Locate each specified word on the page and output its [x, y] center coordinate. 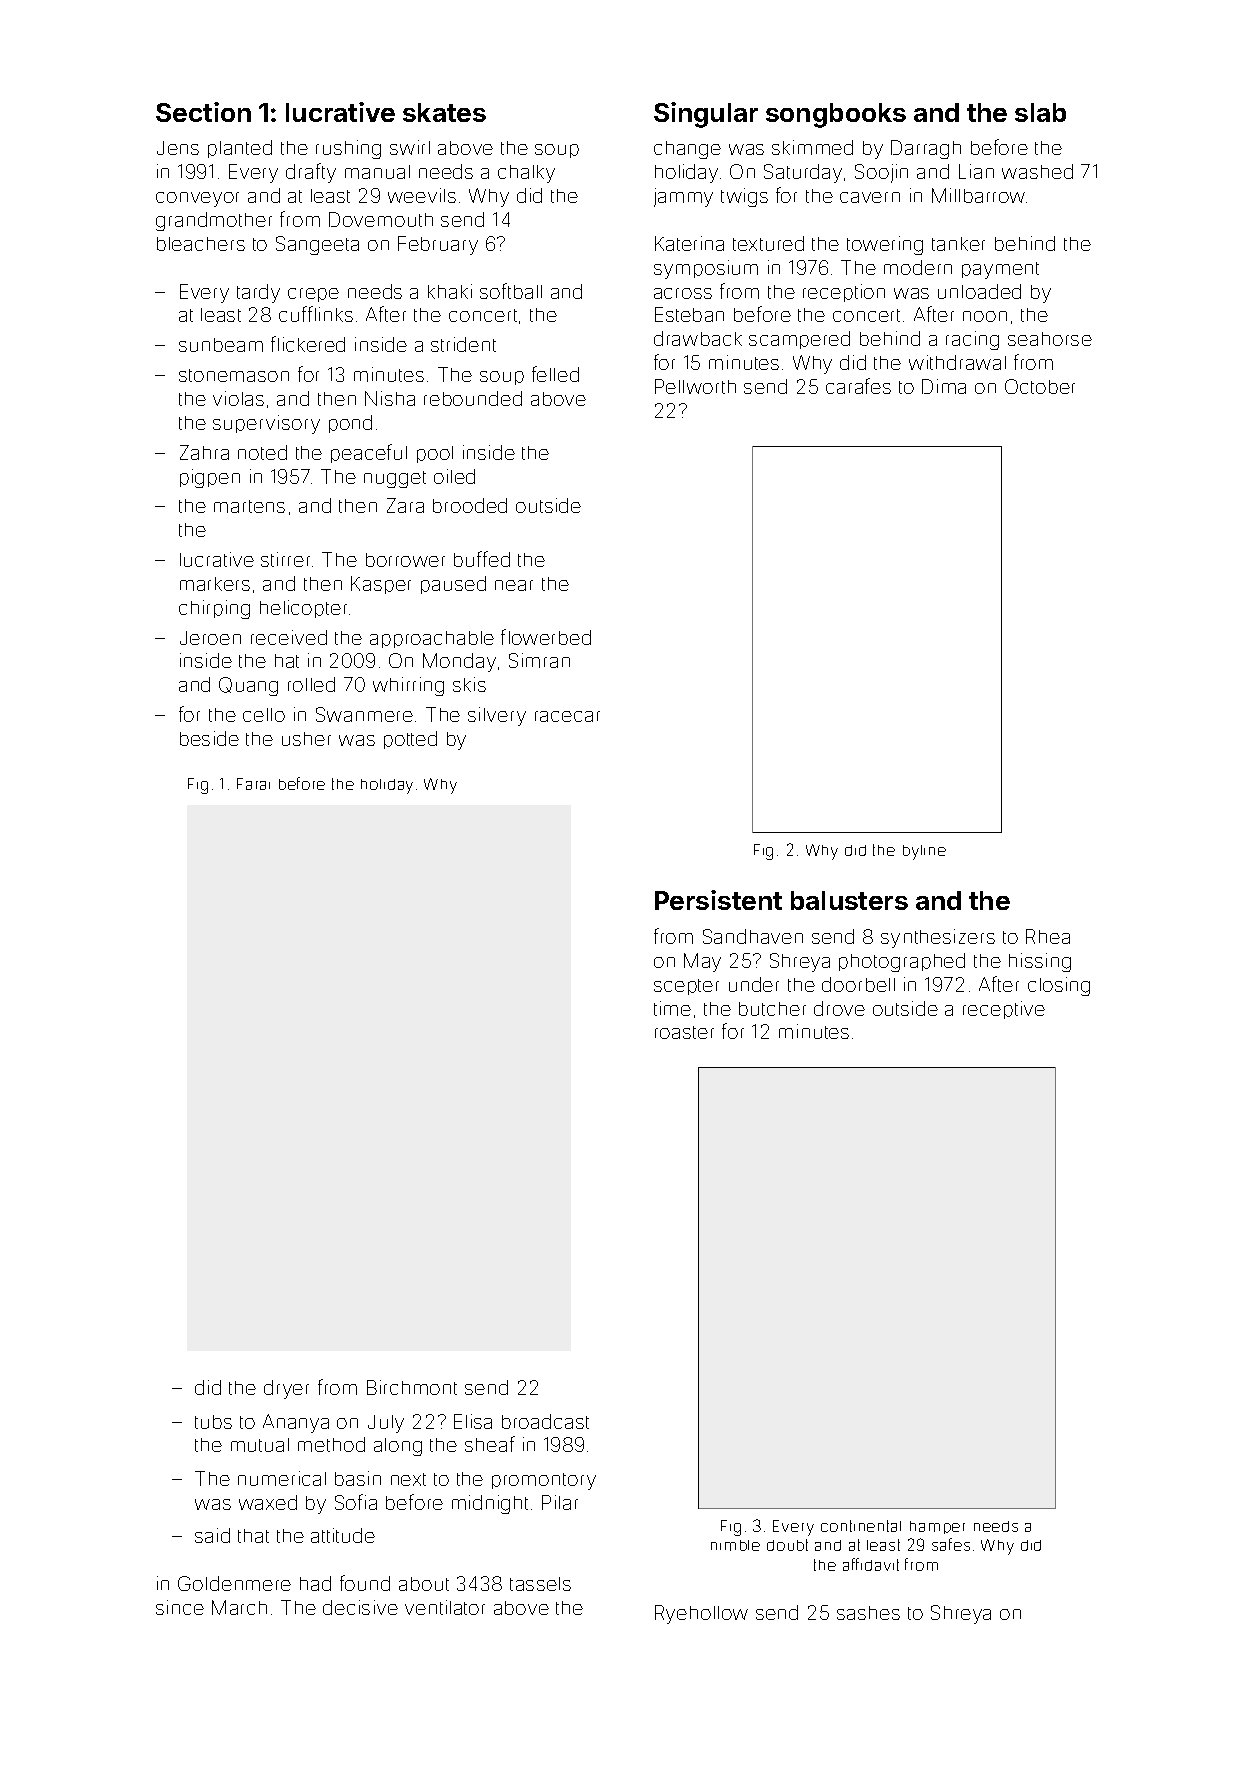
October [1040, 386]
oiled [454, 476]
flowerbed [546, 637]
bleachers [201, 244]
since [180, 1607]
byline [924, 852]
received [289, 637]
